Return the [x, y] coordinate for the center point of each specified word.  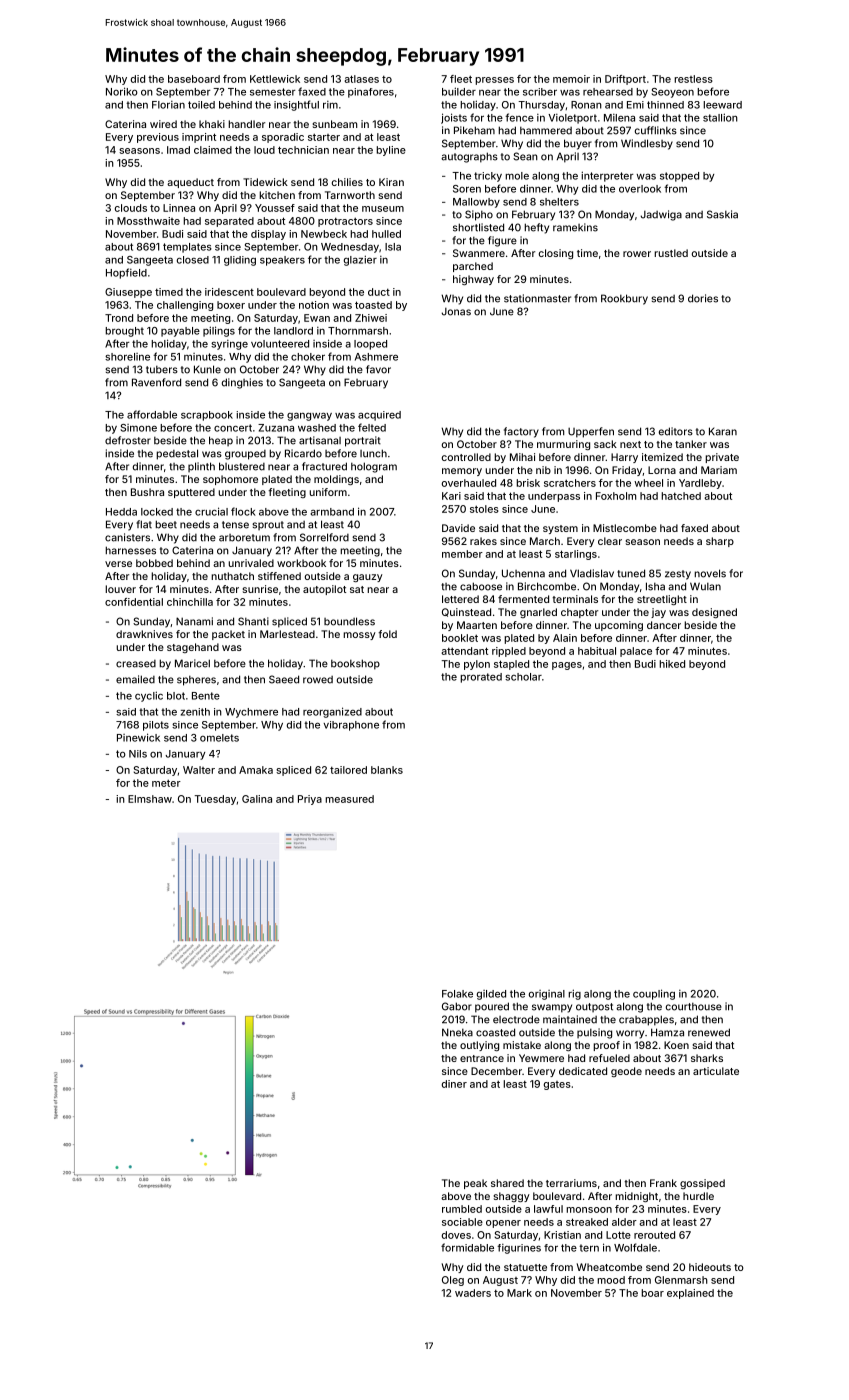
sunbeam [334, 124]
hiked [672, 664]
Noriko [122, 91]
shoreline [127, 357]
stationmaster [537, 298]
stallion [720, 117]
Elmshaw [150, 799]
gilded [491, 995]
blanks [387, 770]
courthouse [693, 1007]
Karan [723, 431]
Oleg [453, 1281]
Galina [257, 799]
